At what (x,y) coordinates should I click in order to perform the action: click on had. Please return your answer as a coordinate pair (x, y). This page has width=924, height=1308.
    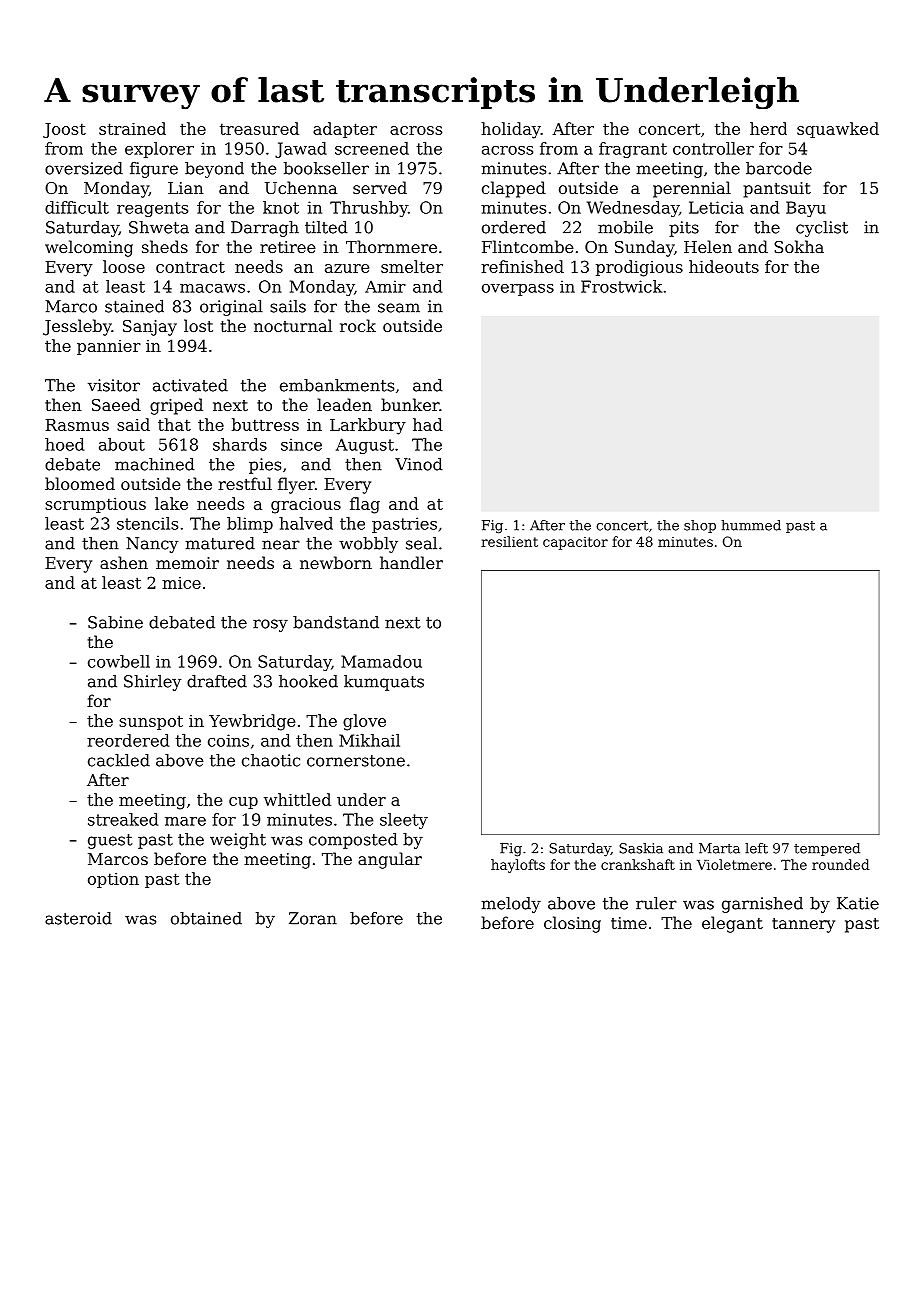
    Looking at the image, I should click on (428, 424).
